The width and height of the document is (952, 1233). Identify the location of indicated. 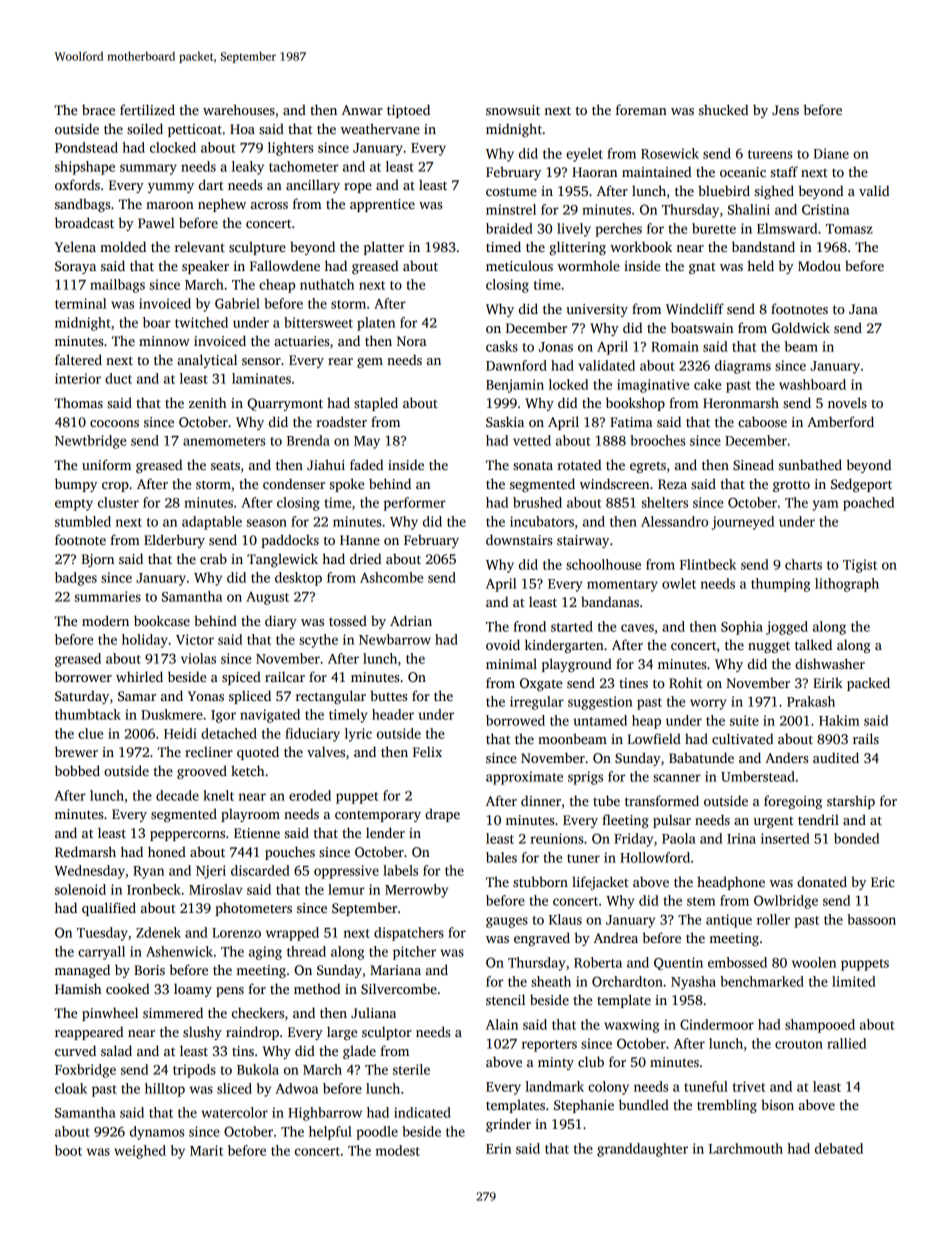
(422, 1112).
